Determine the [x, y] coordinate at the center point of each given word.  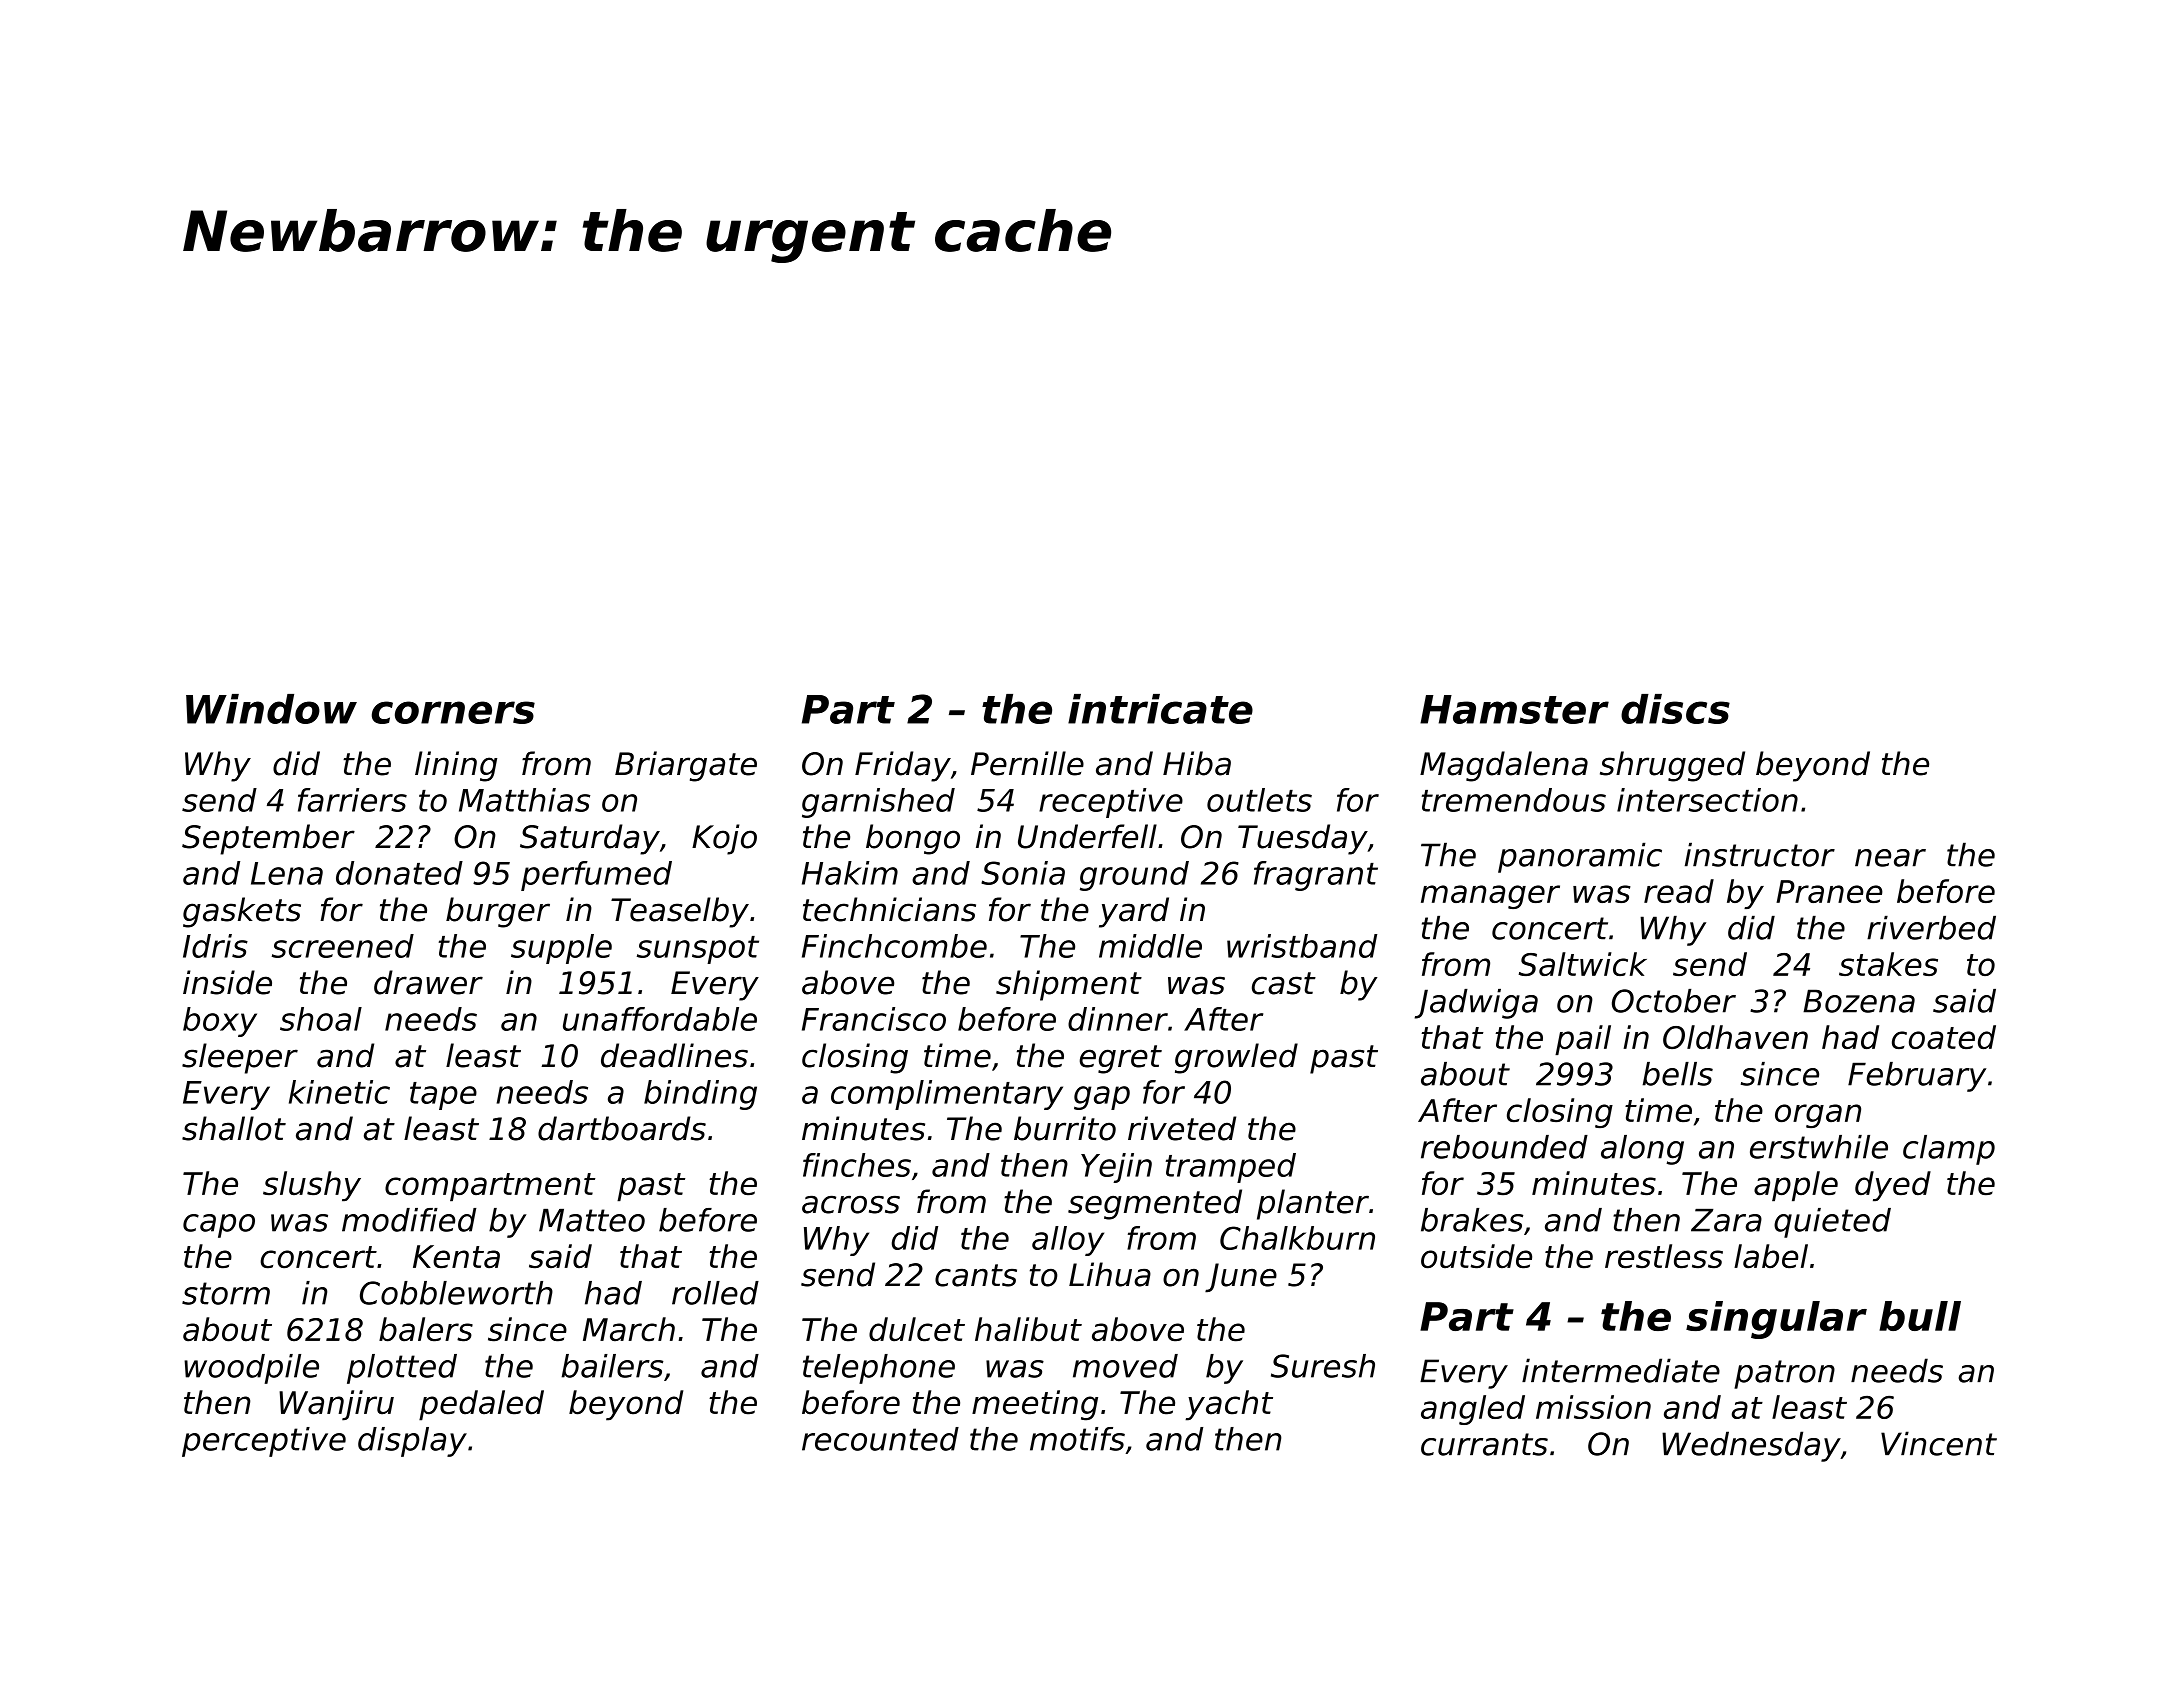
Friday [903, 766]
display [412, 1442]
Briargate [686, 766]
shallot [234, 1128]
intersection [1707, 800]
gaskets [242, 912]
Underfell [1087, 836]
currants [1484, 1444]
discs [1675, 709]
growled [1236, 1058]
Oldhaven [1735, 1037]
